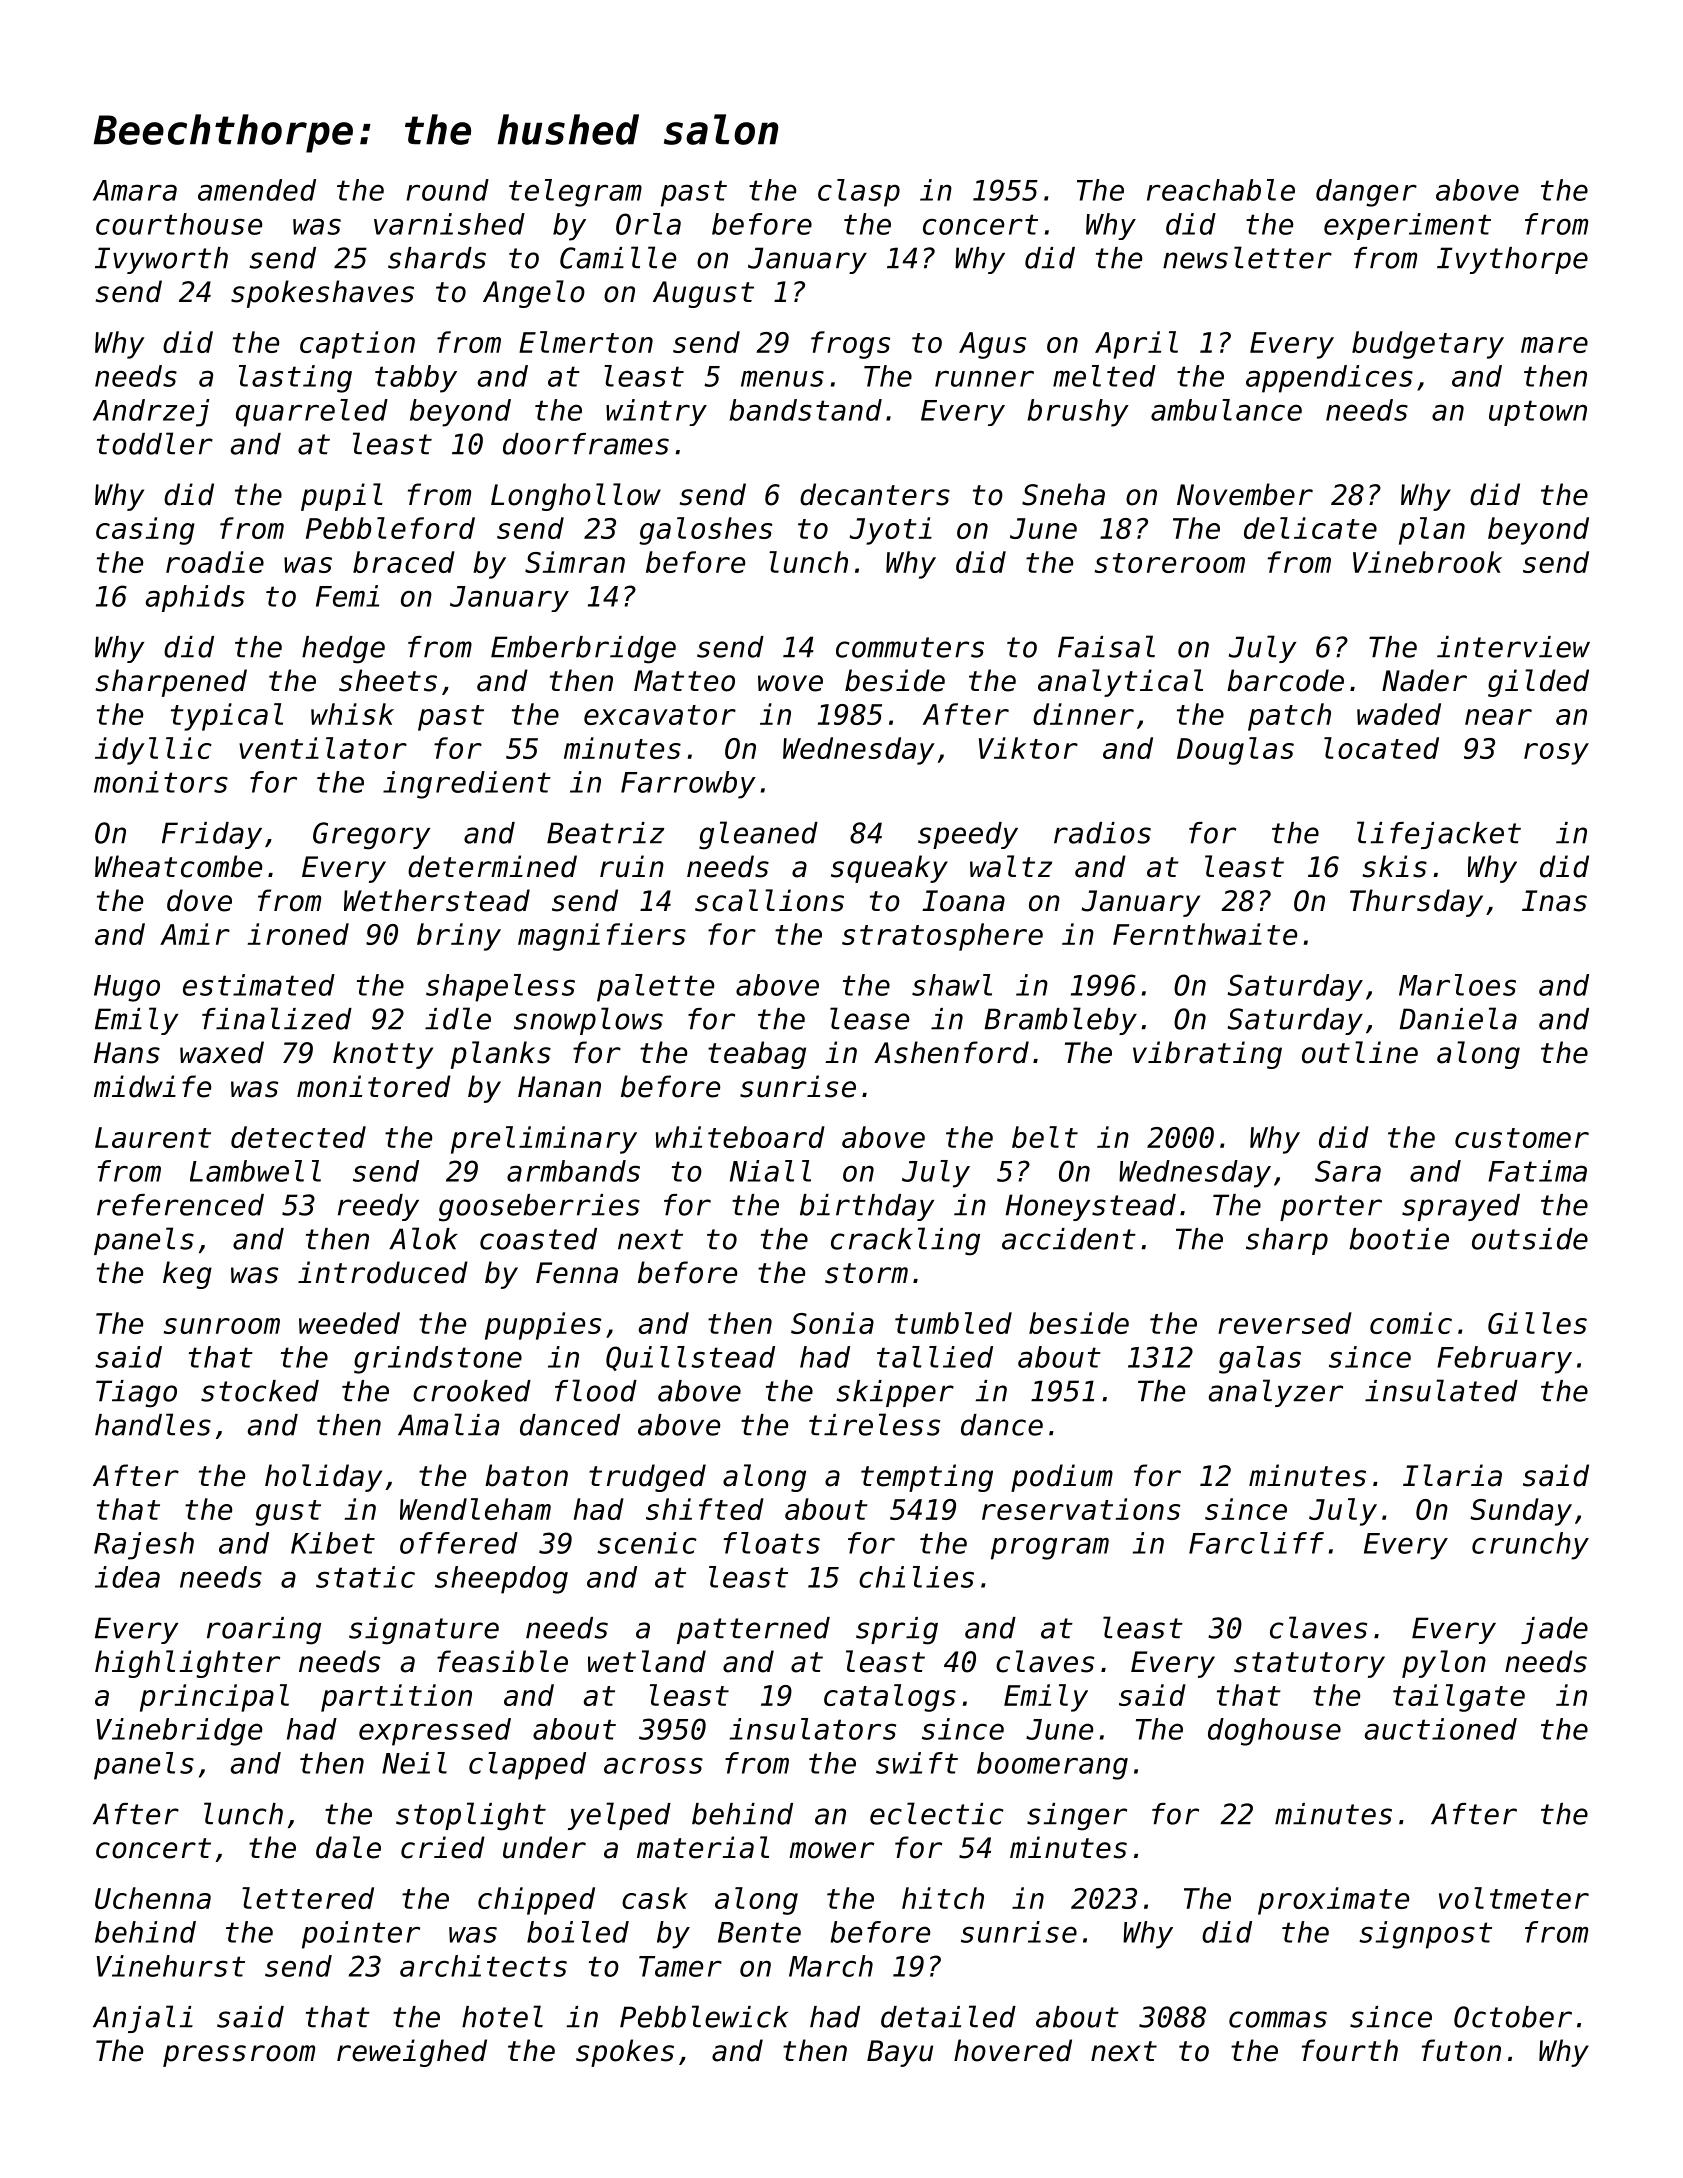  I want to click on squeaky, so click(889, 869).
